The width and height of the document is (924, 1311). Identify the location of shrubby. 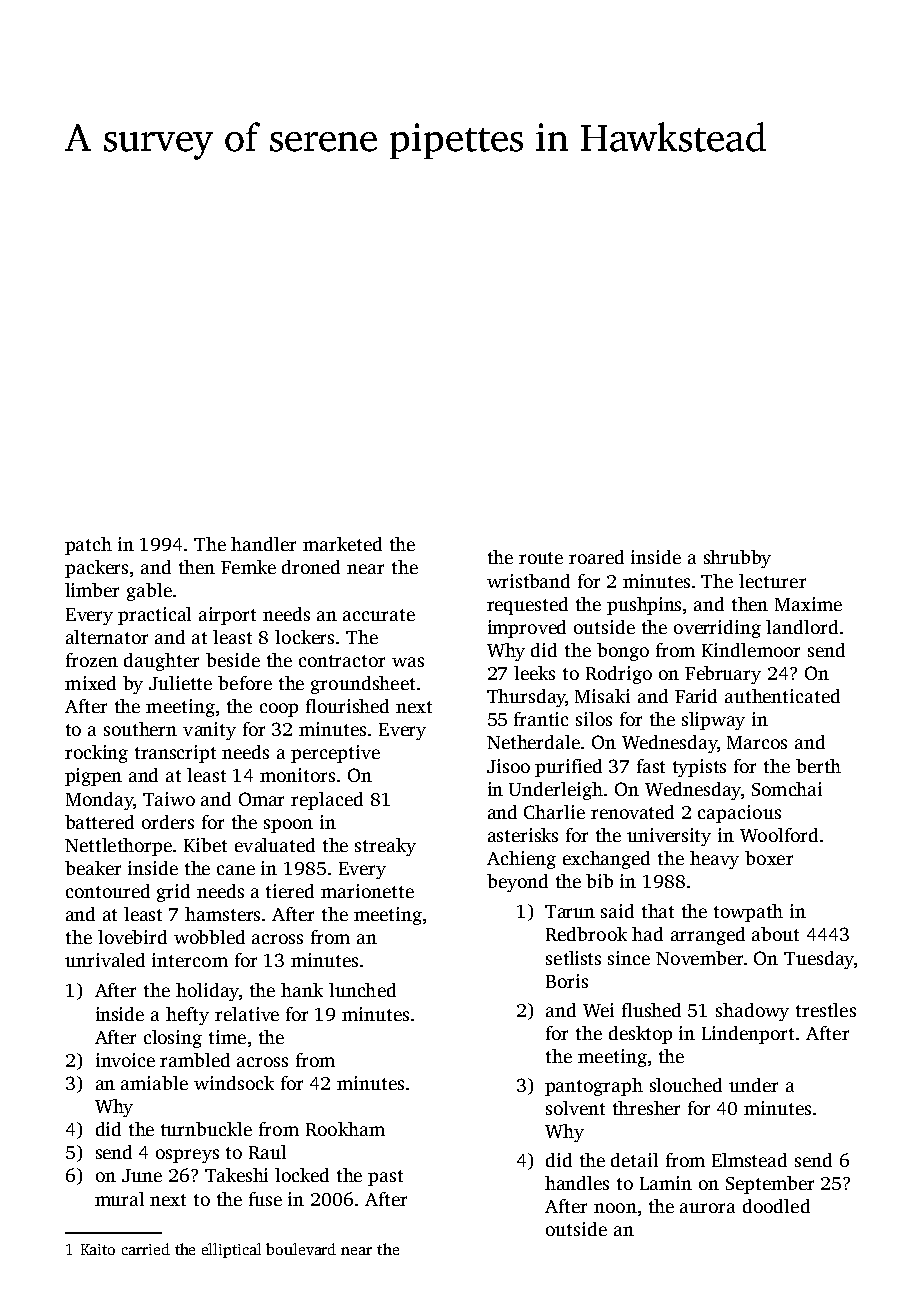
(737, 559).
